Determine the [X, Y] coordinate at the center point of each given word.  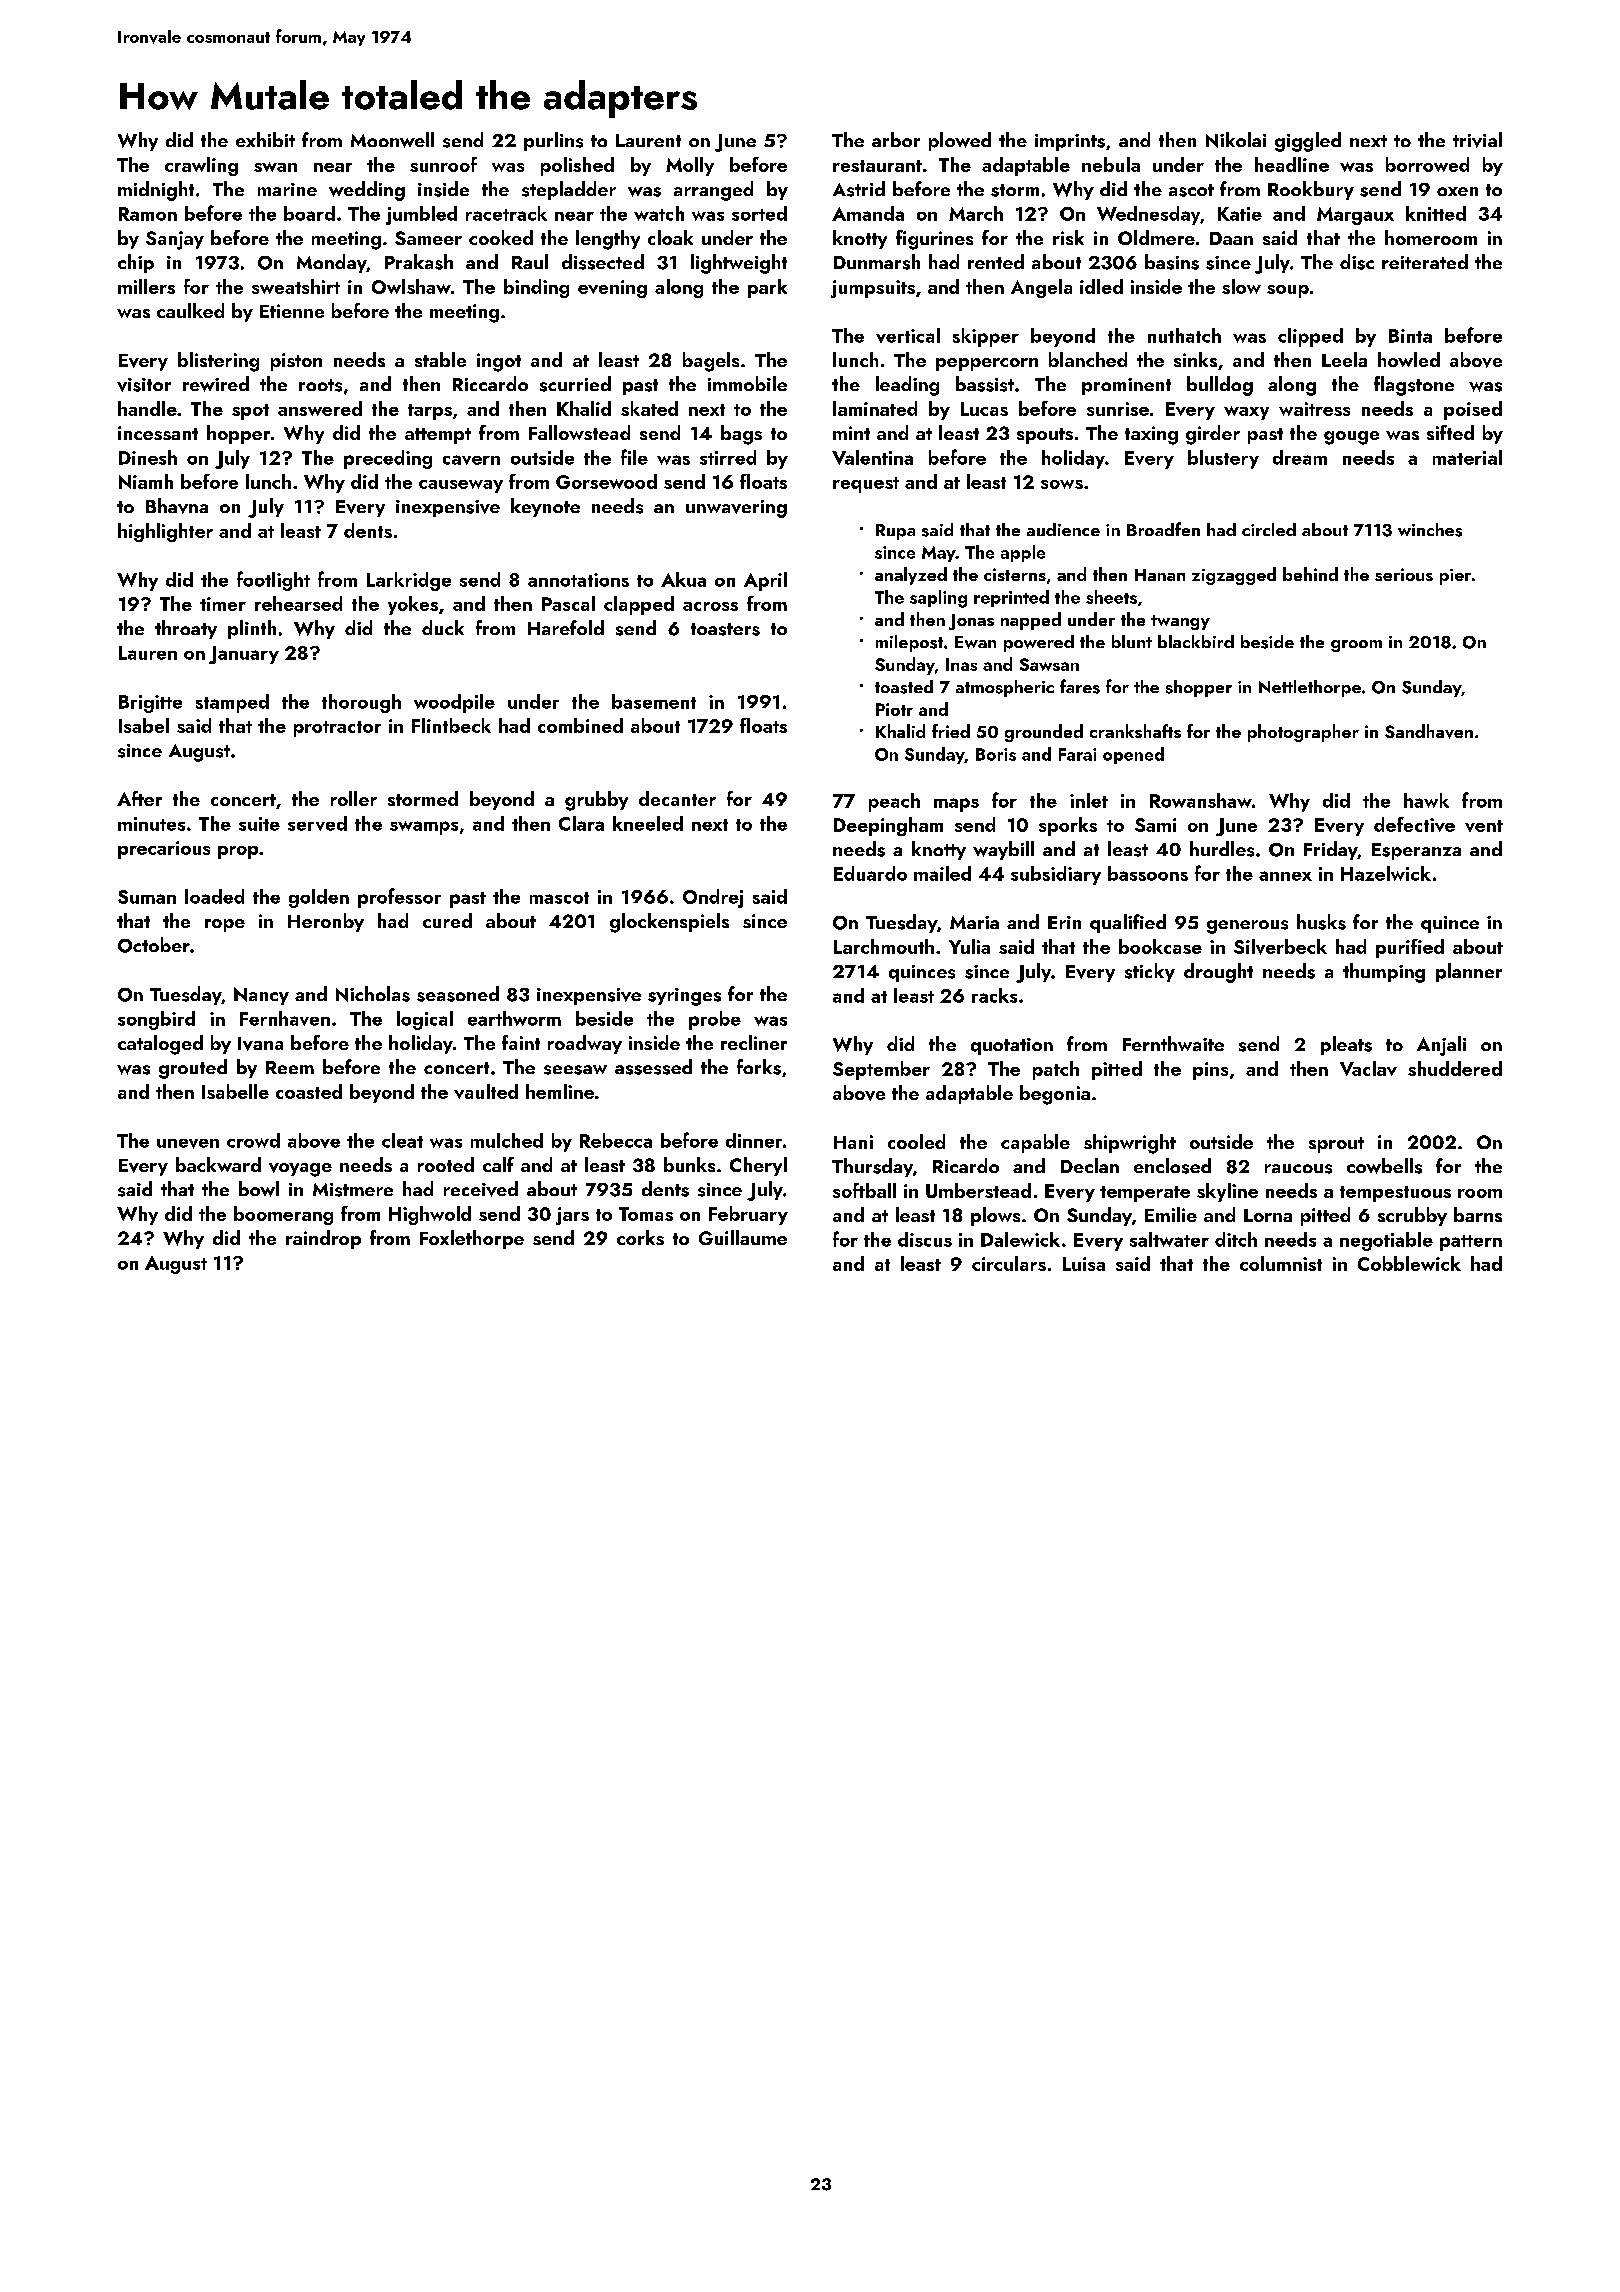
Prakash [419, 262]
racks [994, 995]
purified [1410, 948]
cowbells [1384, 1166]
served [317, 823]
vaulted [486, 1091]
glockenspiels [669, 923]
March [976, 213]
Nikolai [1236, 140]
